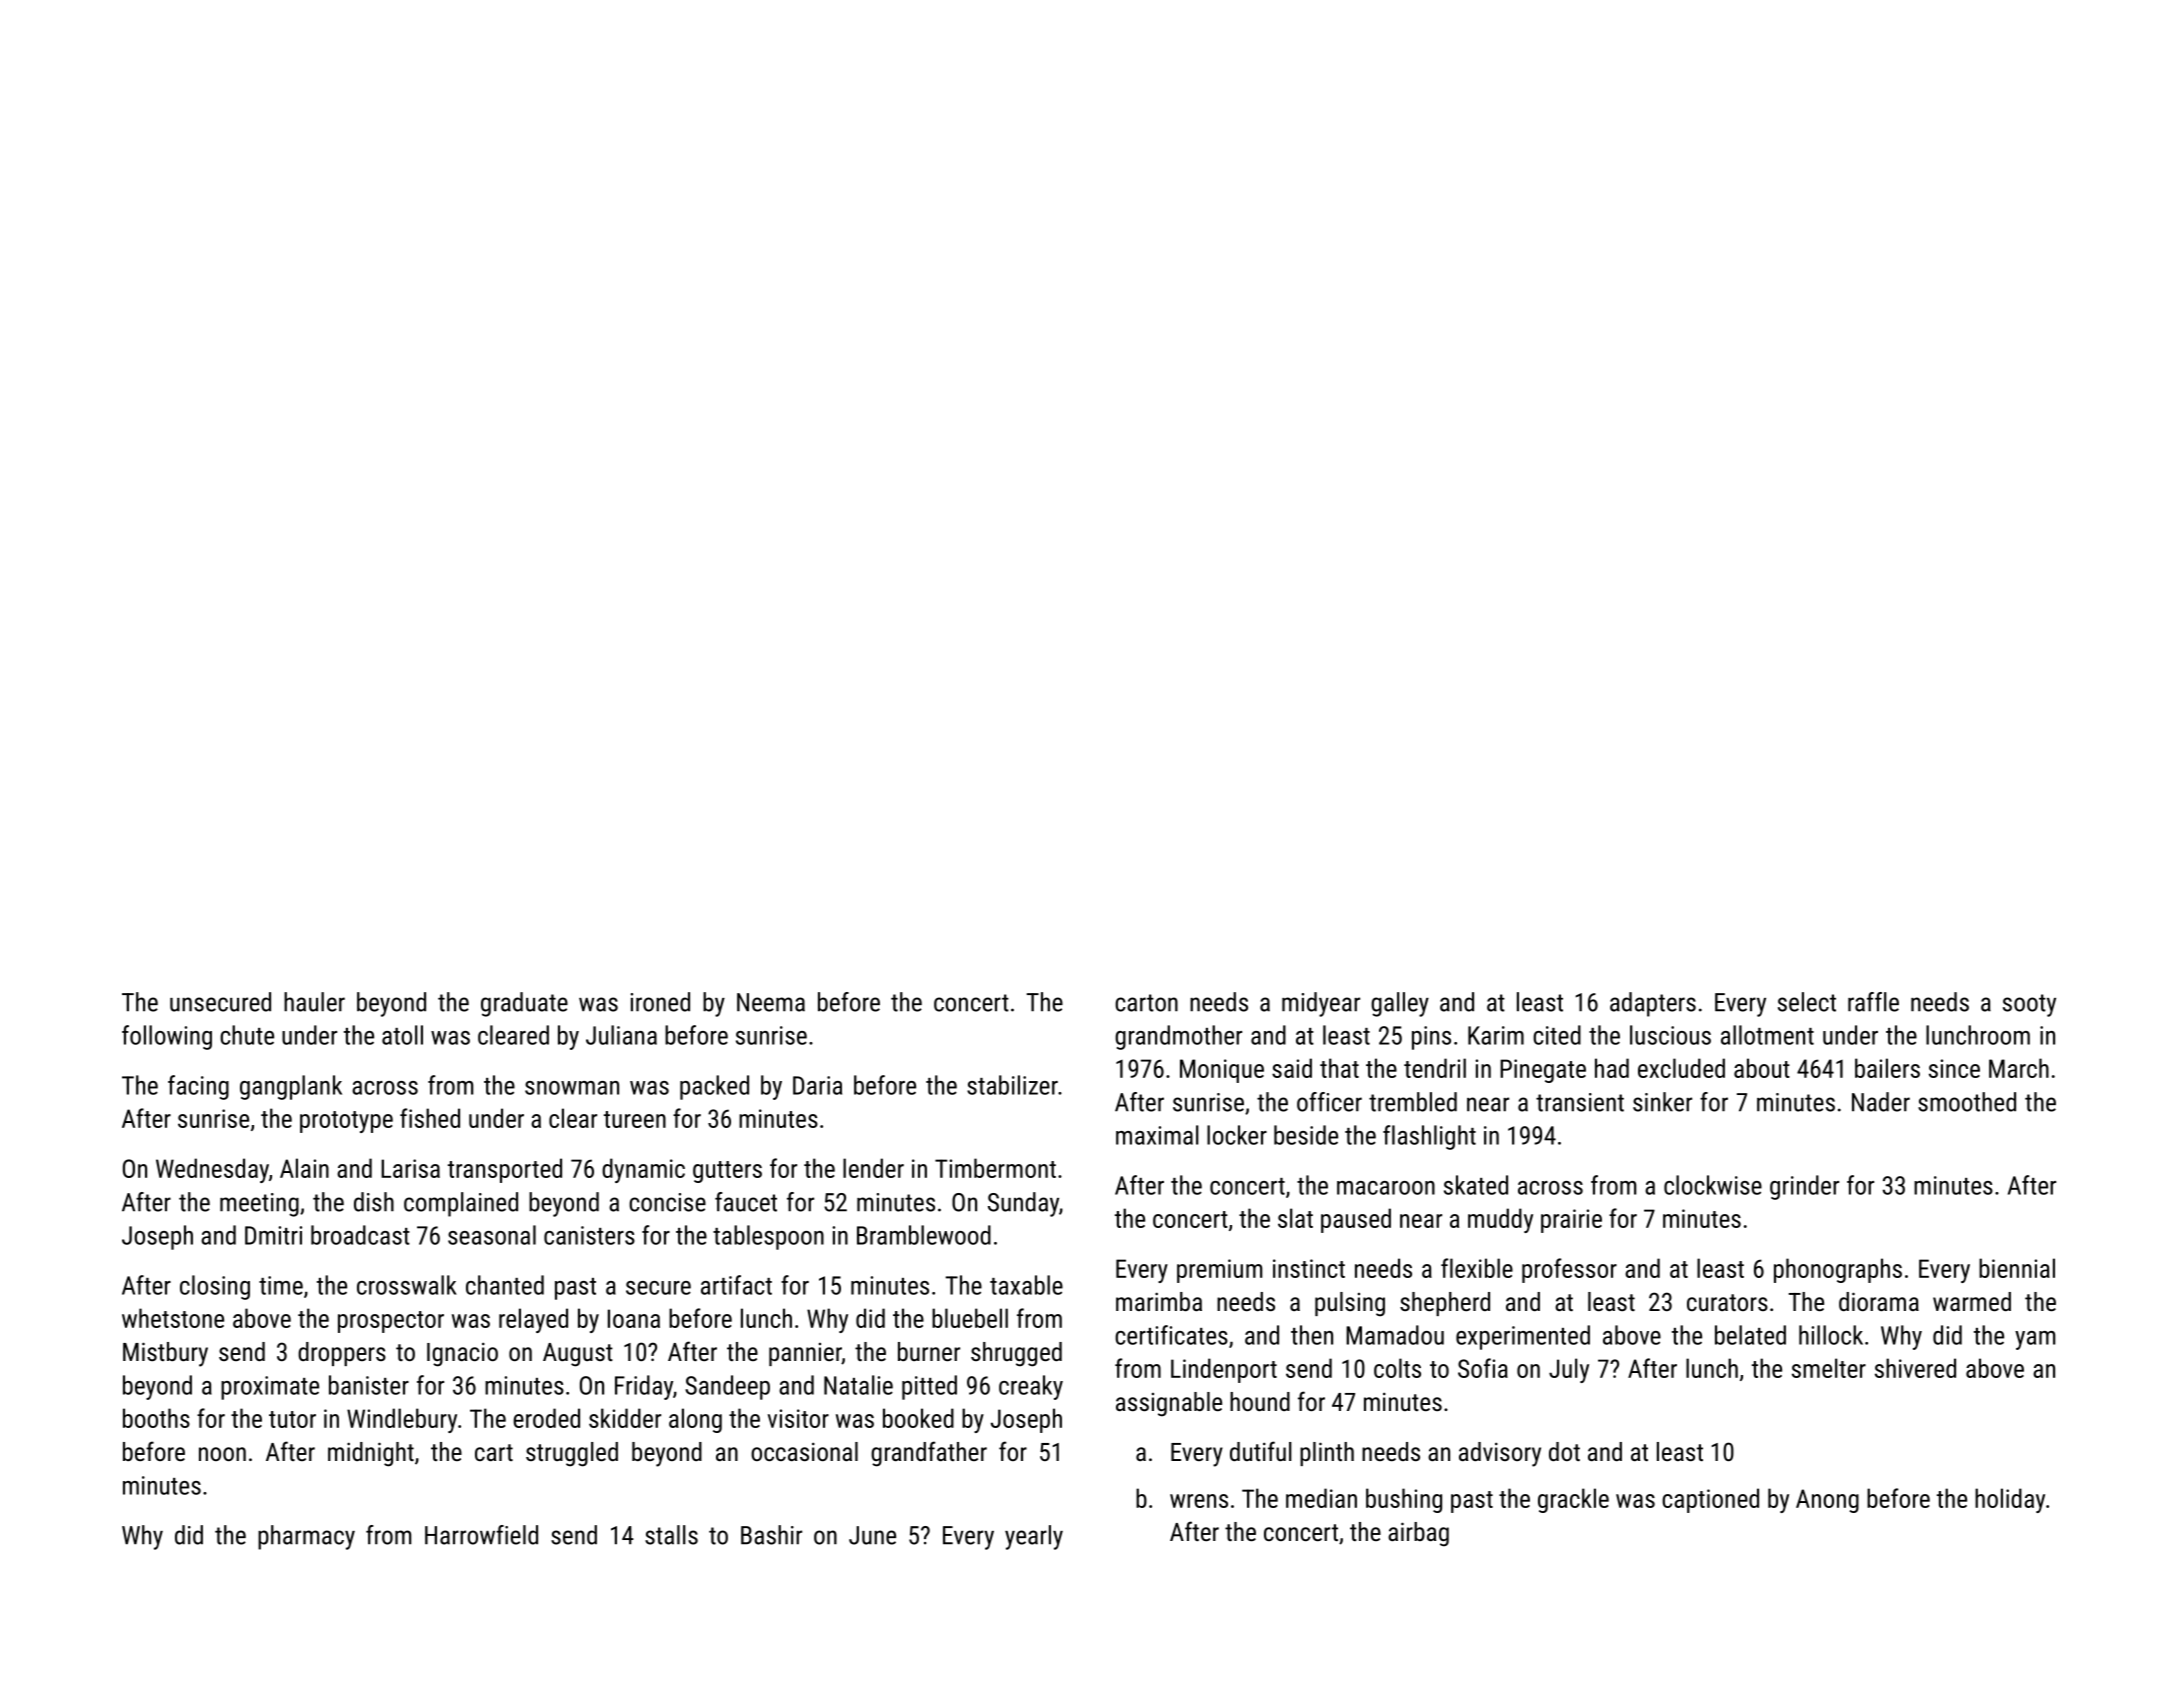 This screenshot has height=1683, width=2178. What do you see at coordinates (346, 1122) in the screenshot?
I see `prototype` at bounding box center [346, 1122].
